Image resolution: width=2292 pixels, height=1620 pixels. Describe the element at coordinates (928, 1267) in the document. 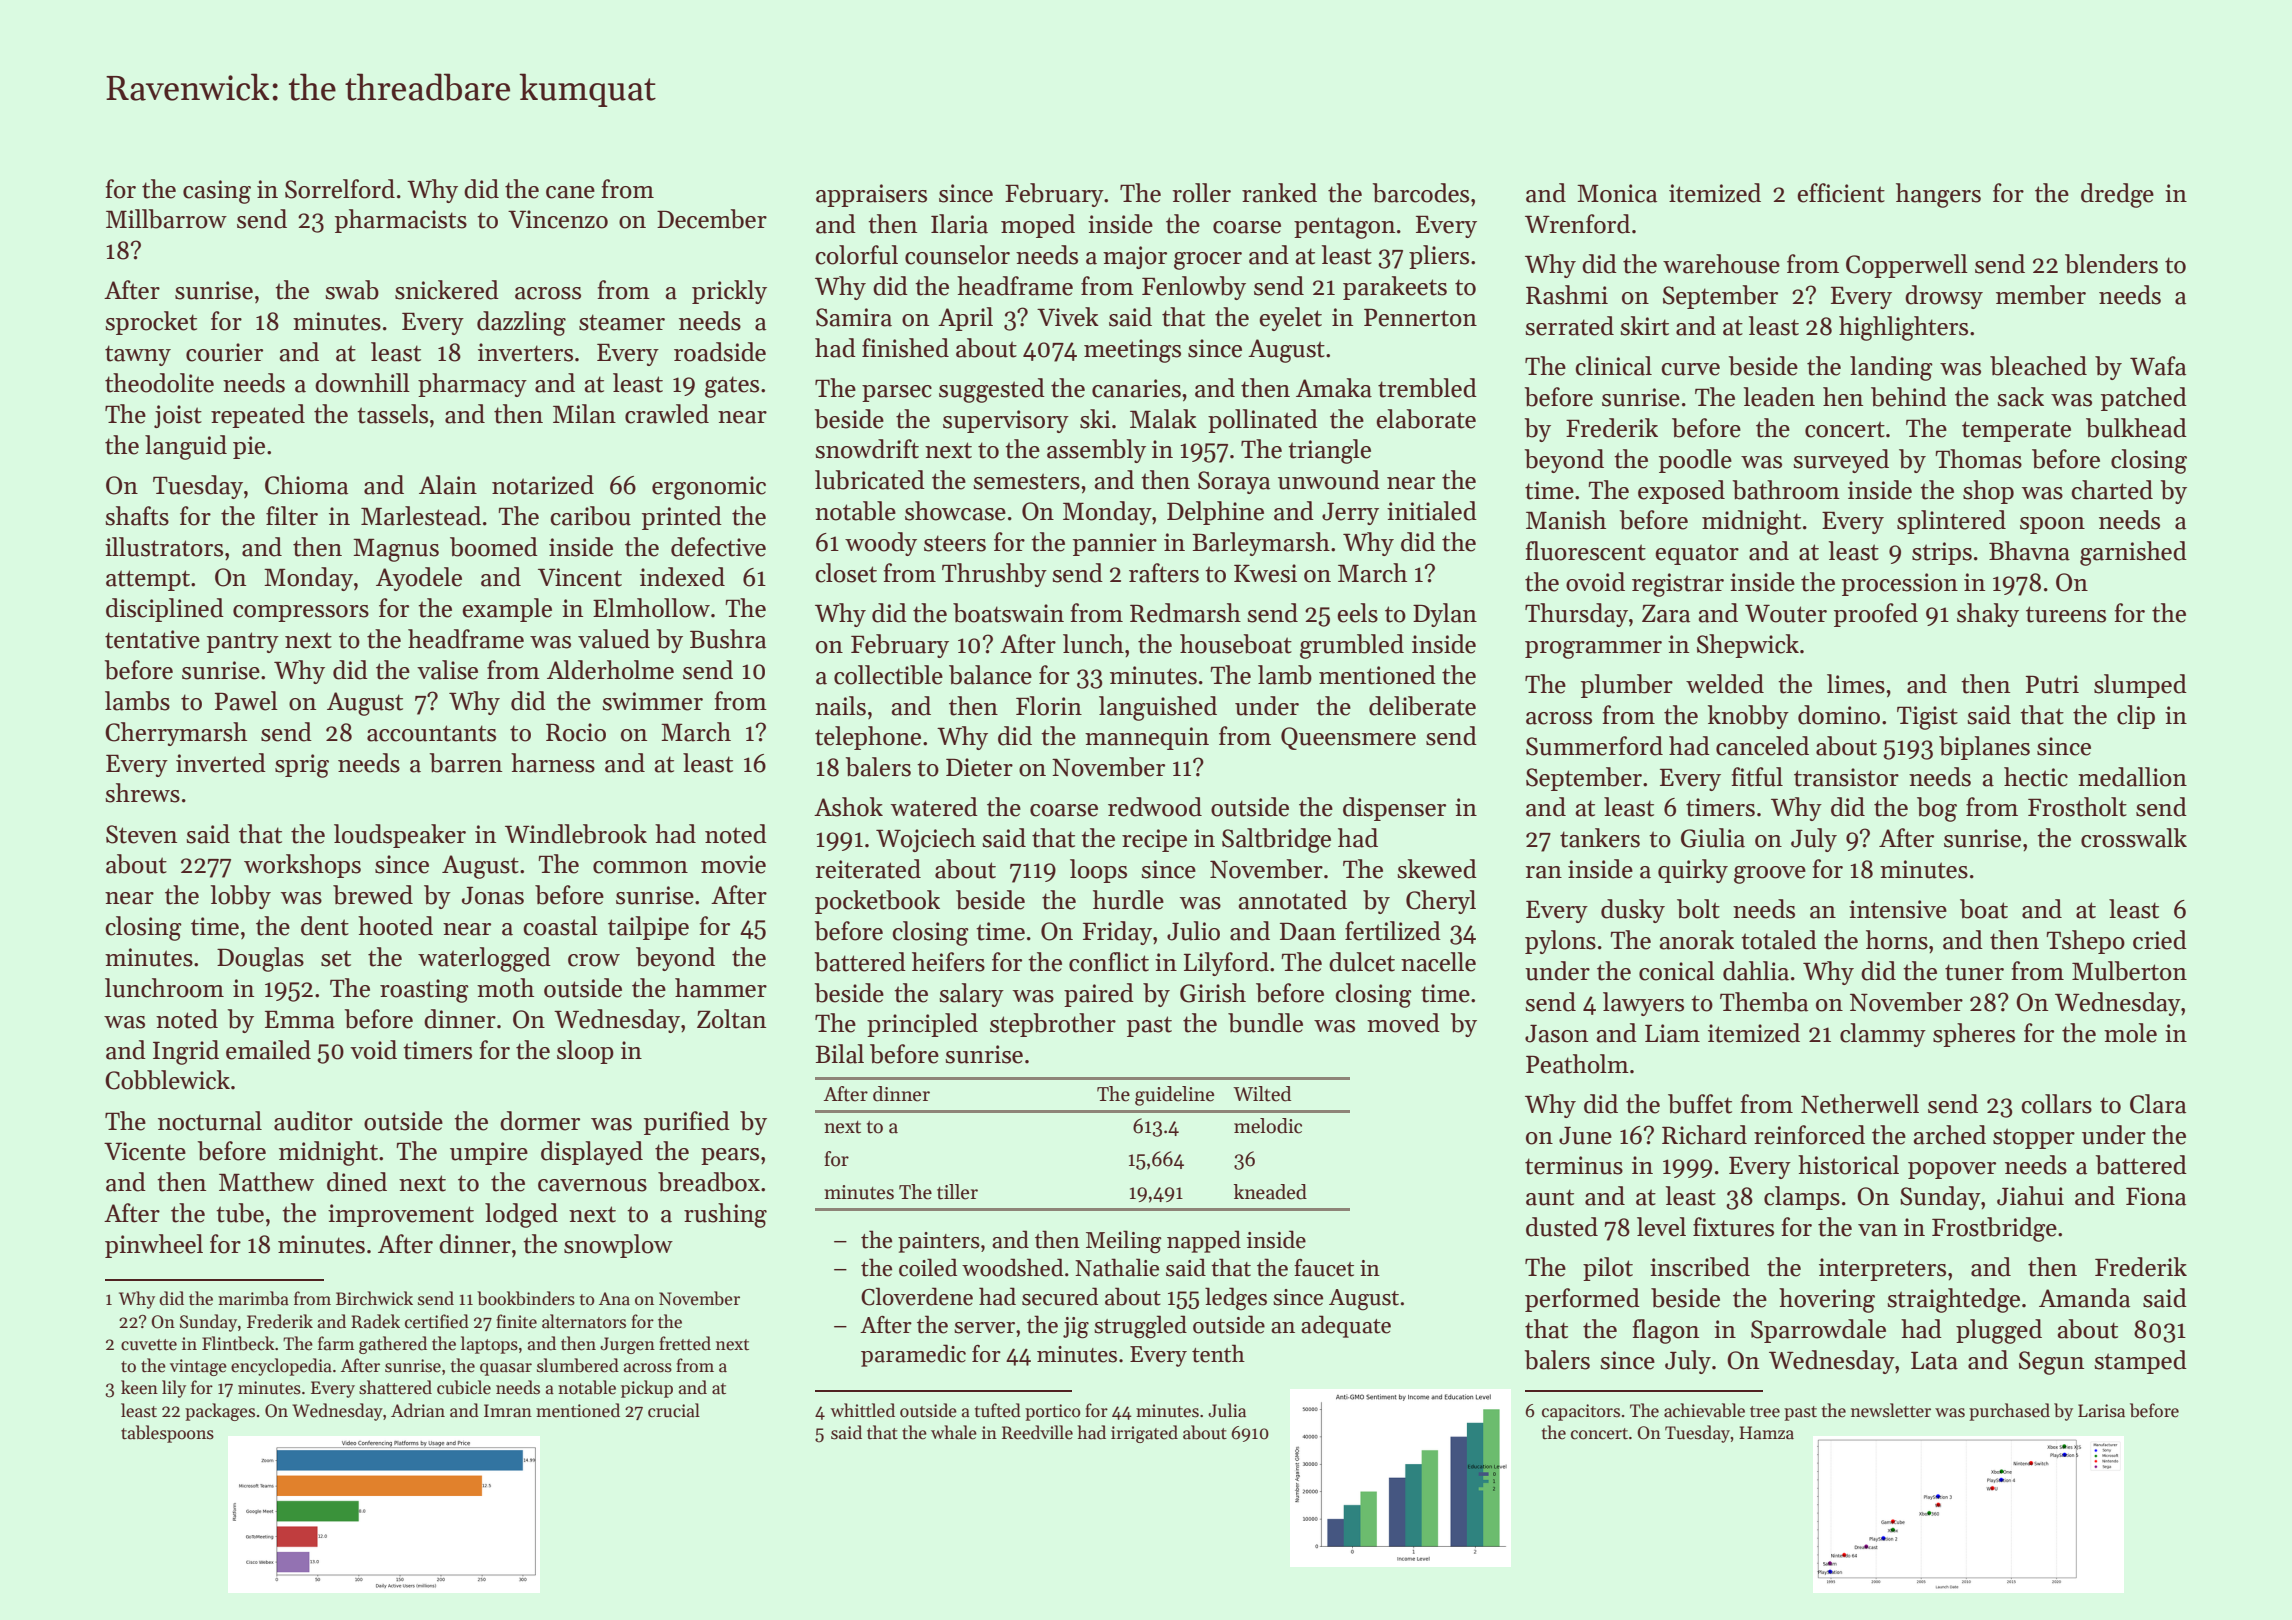

I see `coiled` at that location.
